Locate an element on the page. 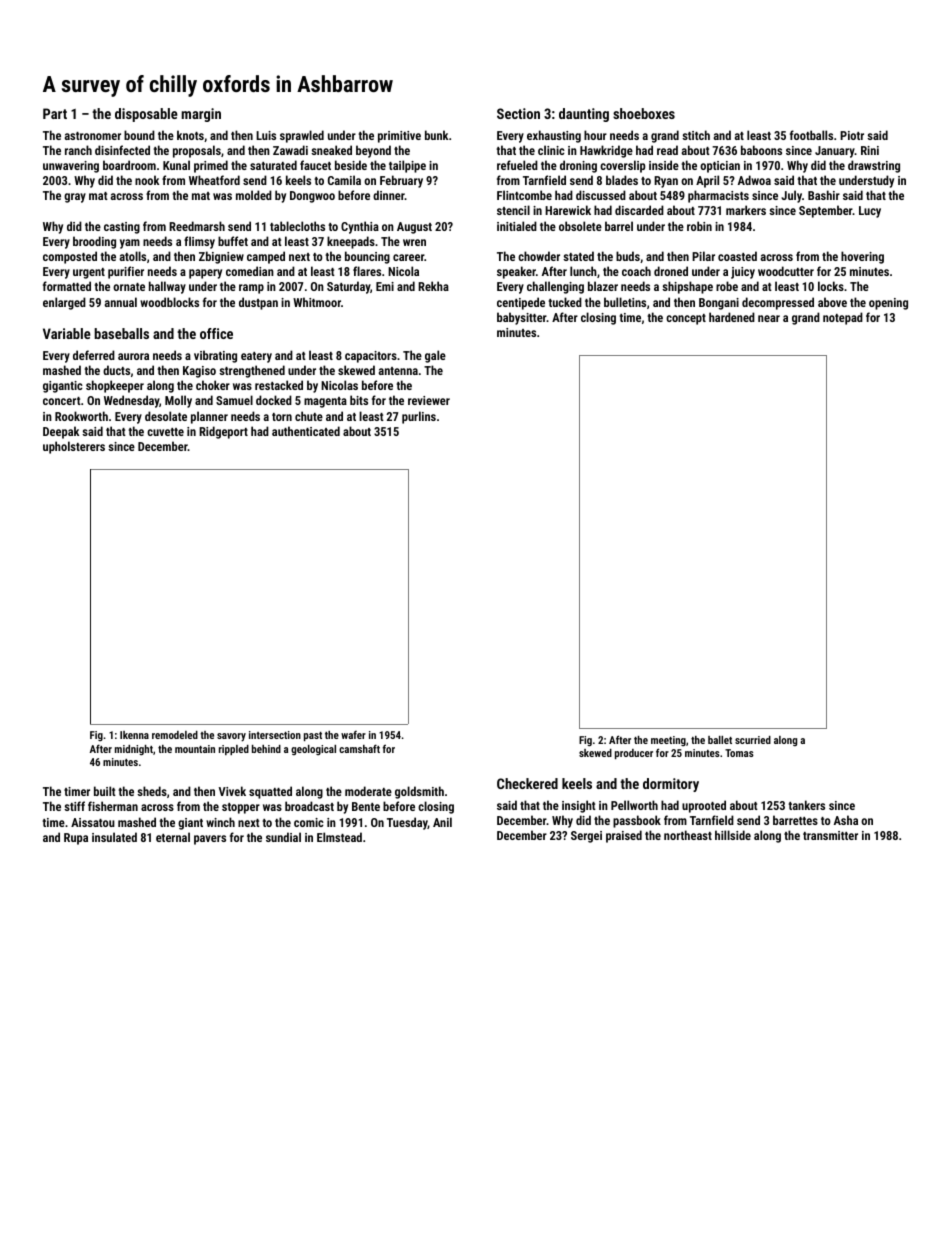 This page has width=952, height=1233. buffet is located at coordinates (233, 241).
